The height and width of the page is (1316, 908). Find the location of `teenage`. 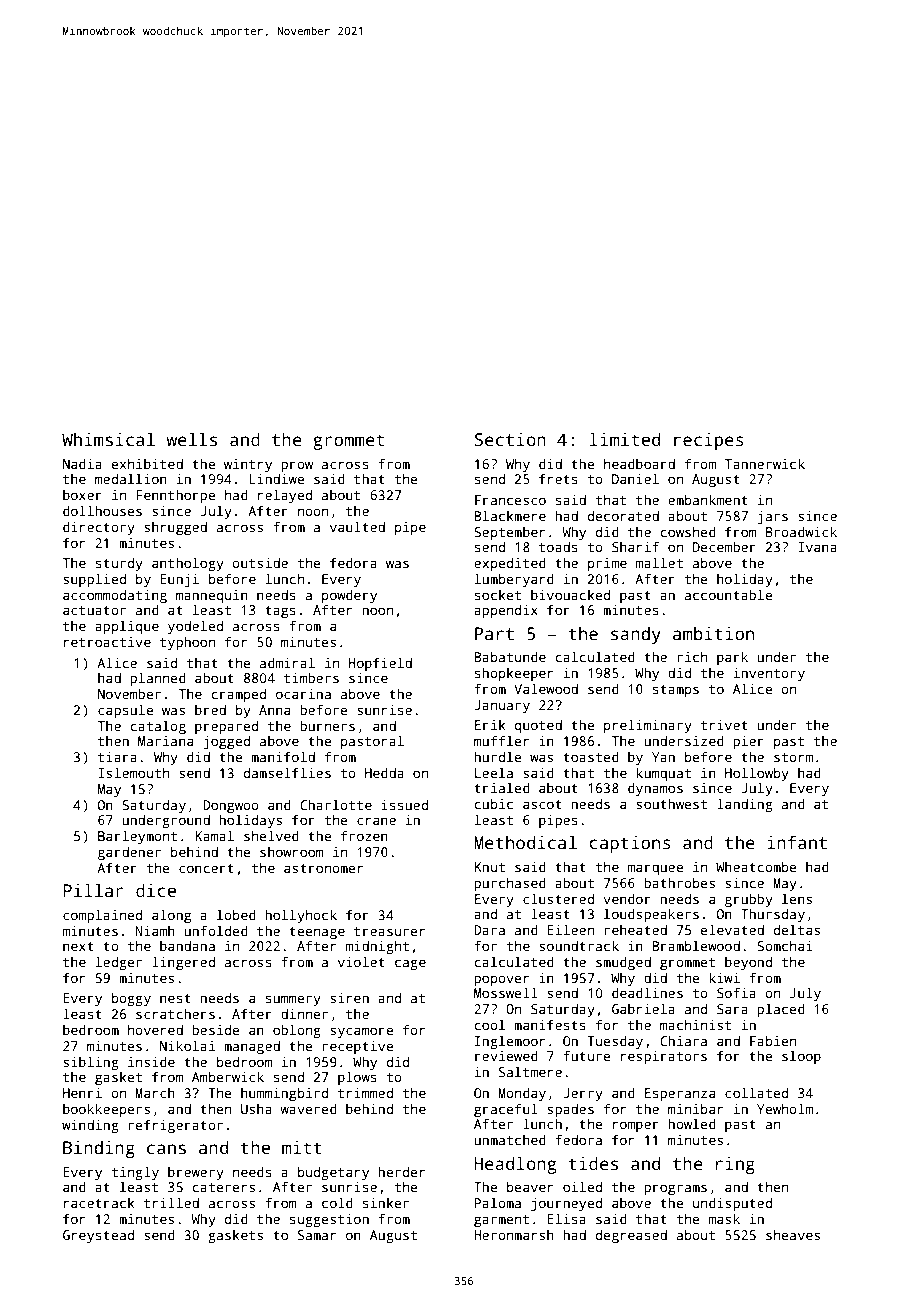

teenage is located at coordinates (317, 933).
